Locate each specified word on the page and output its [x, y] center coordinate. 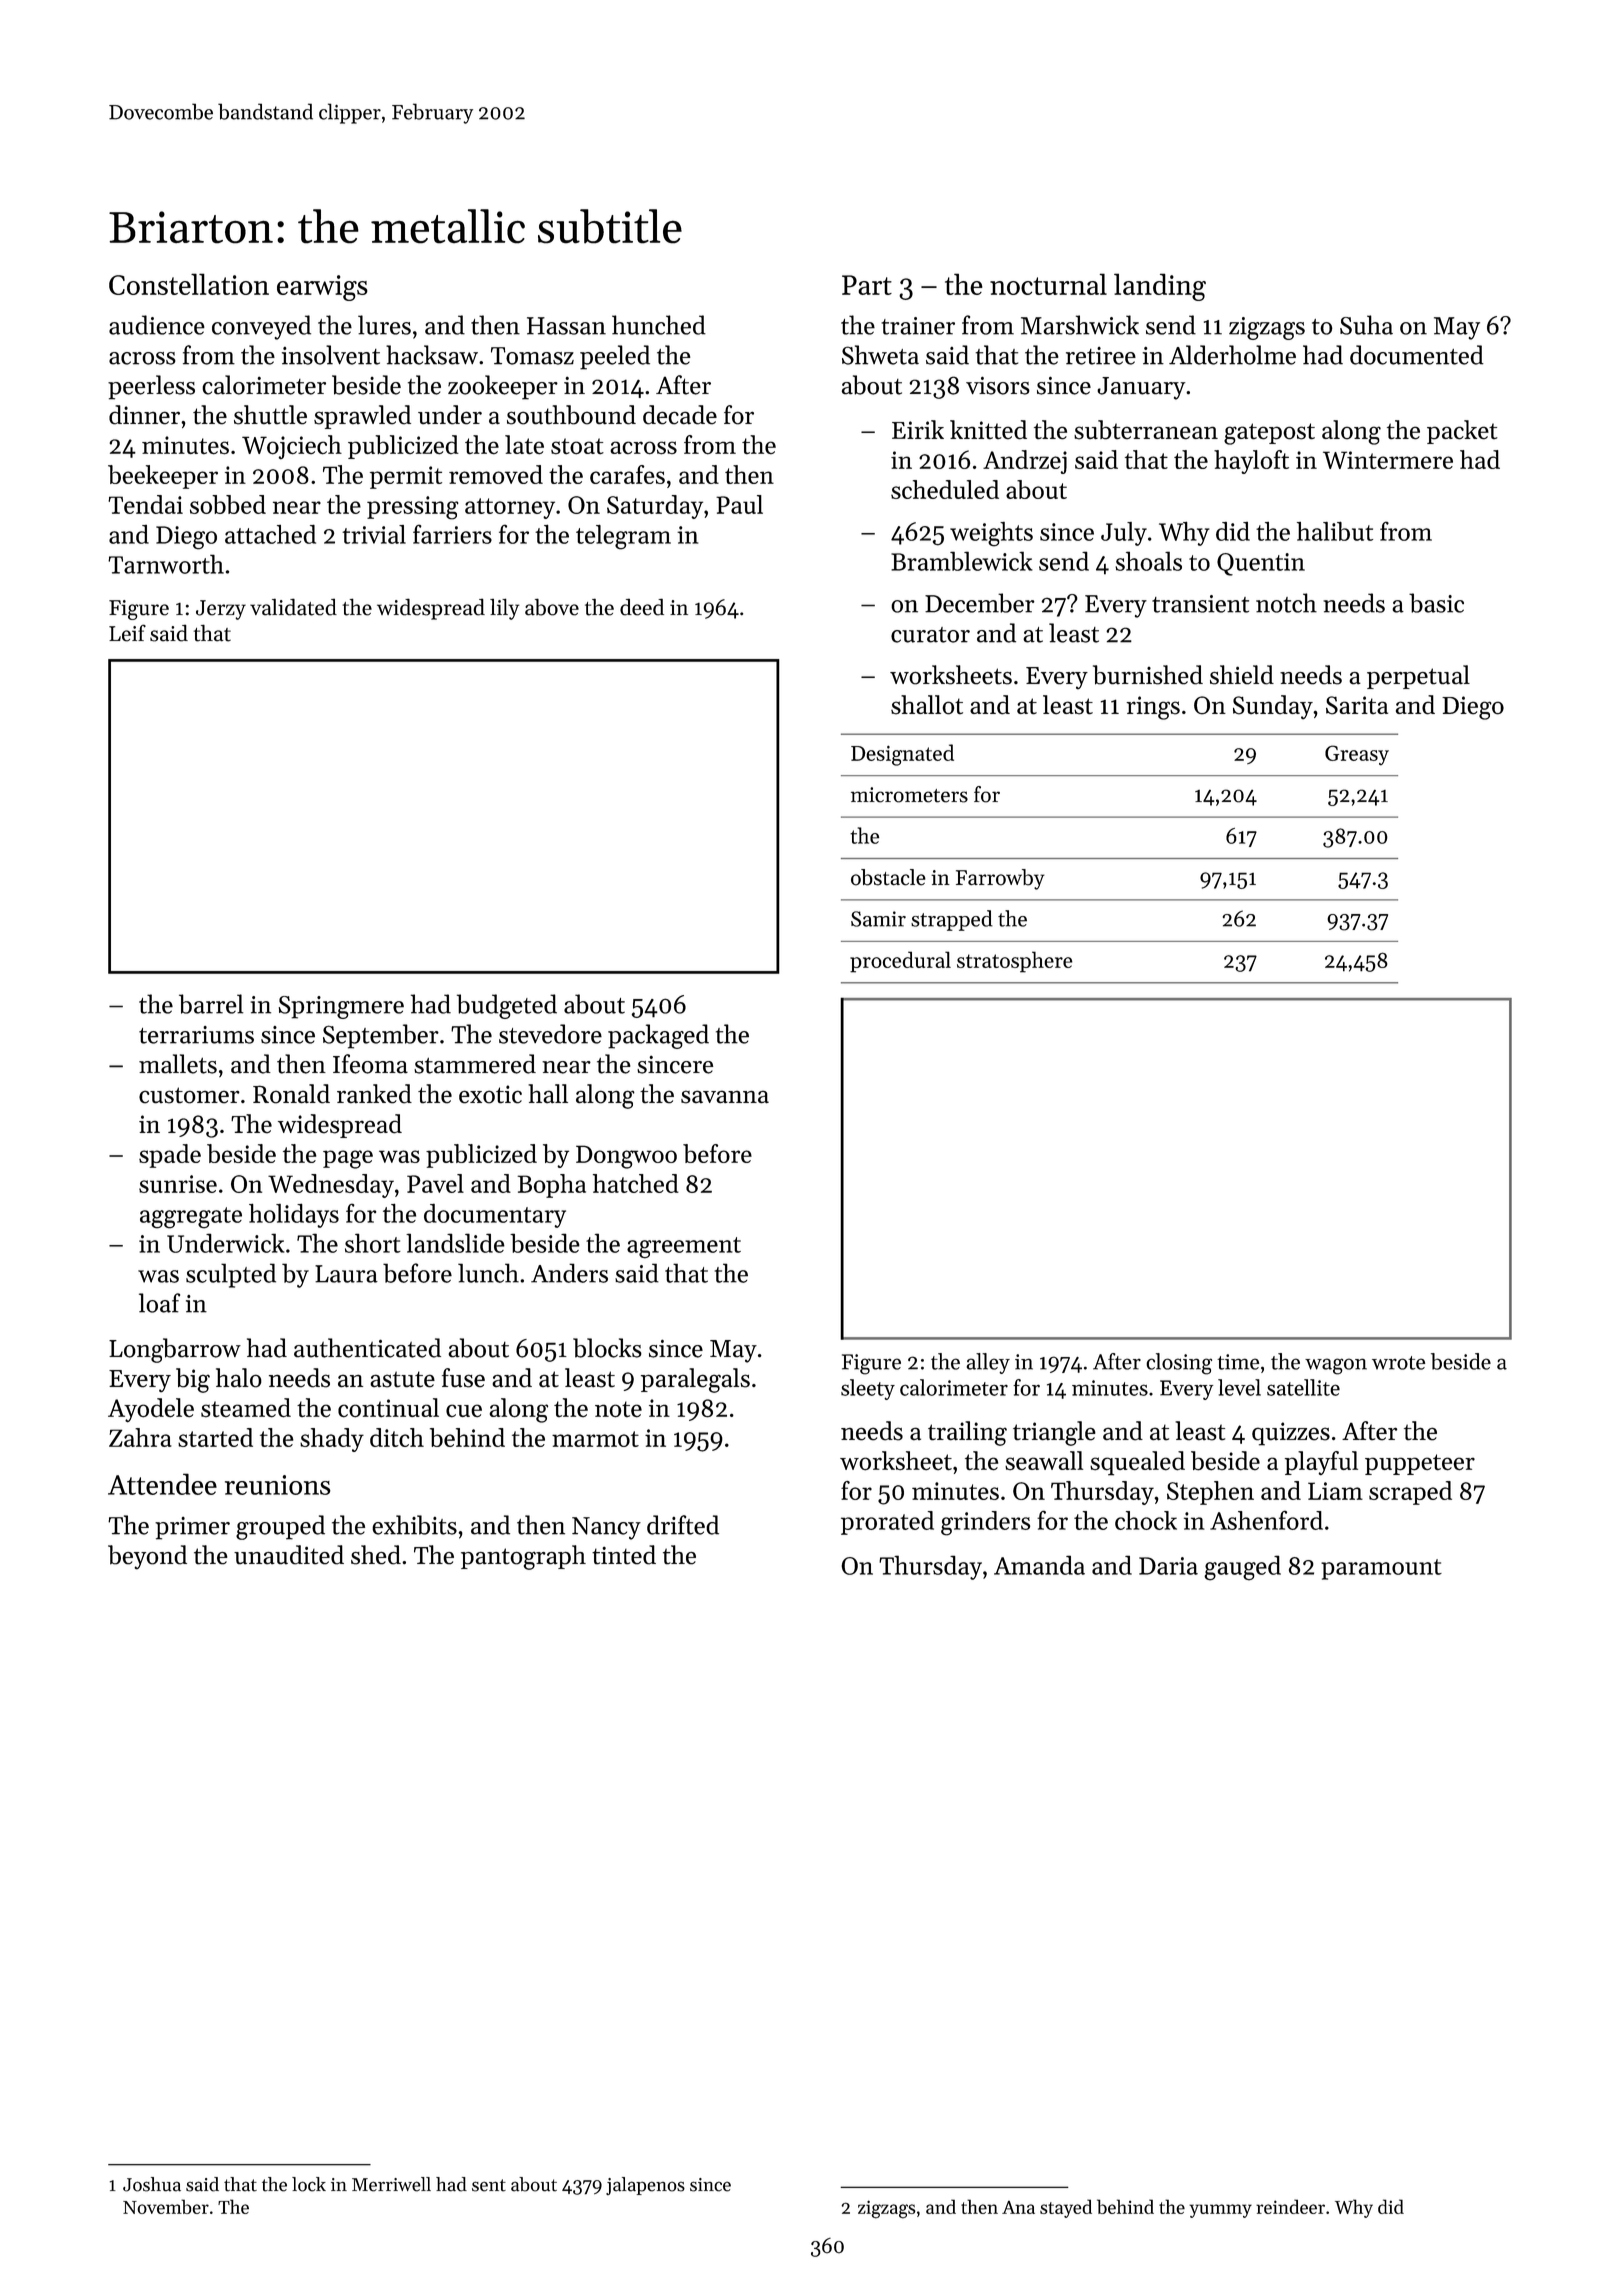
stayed [1066, 2208]
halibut [1335, 531]
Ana [1018, 2207]
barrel [211, 1004]
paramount [1381, 1569]
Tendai [145, 504]
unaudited [289, 1555]
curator [930, 635]
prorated [887, 1523]
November [166, 2206]
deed [642, 607]
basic [1436, 603]
